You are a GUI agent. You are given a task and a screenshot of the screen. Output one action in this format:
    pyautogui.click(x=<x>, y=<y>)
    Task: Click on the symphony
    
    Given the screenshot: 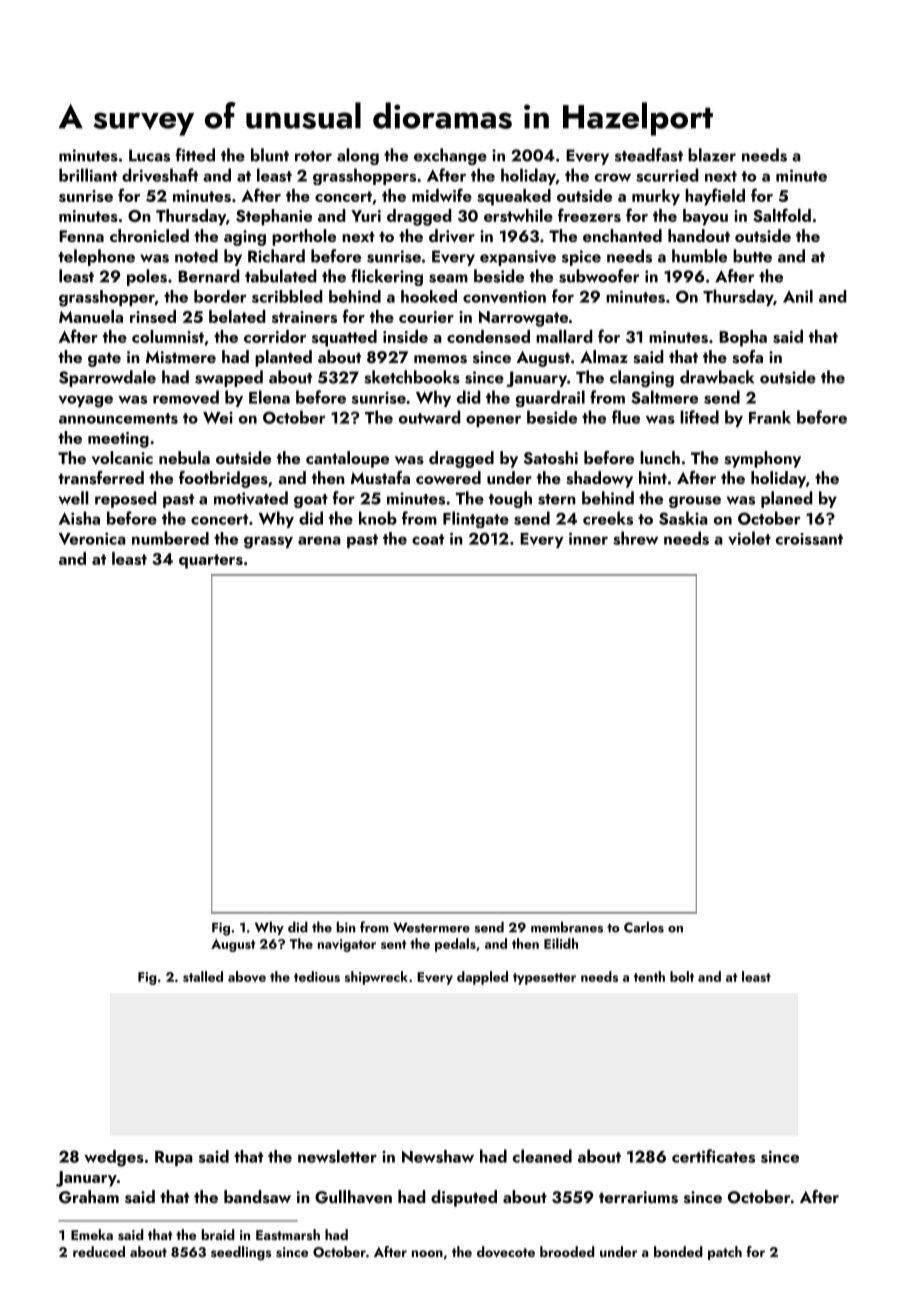 What is the action you would take?
    pyautogui.click(x=762, y=459)
